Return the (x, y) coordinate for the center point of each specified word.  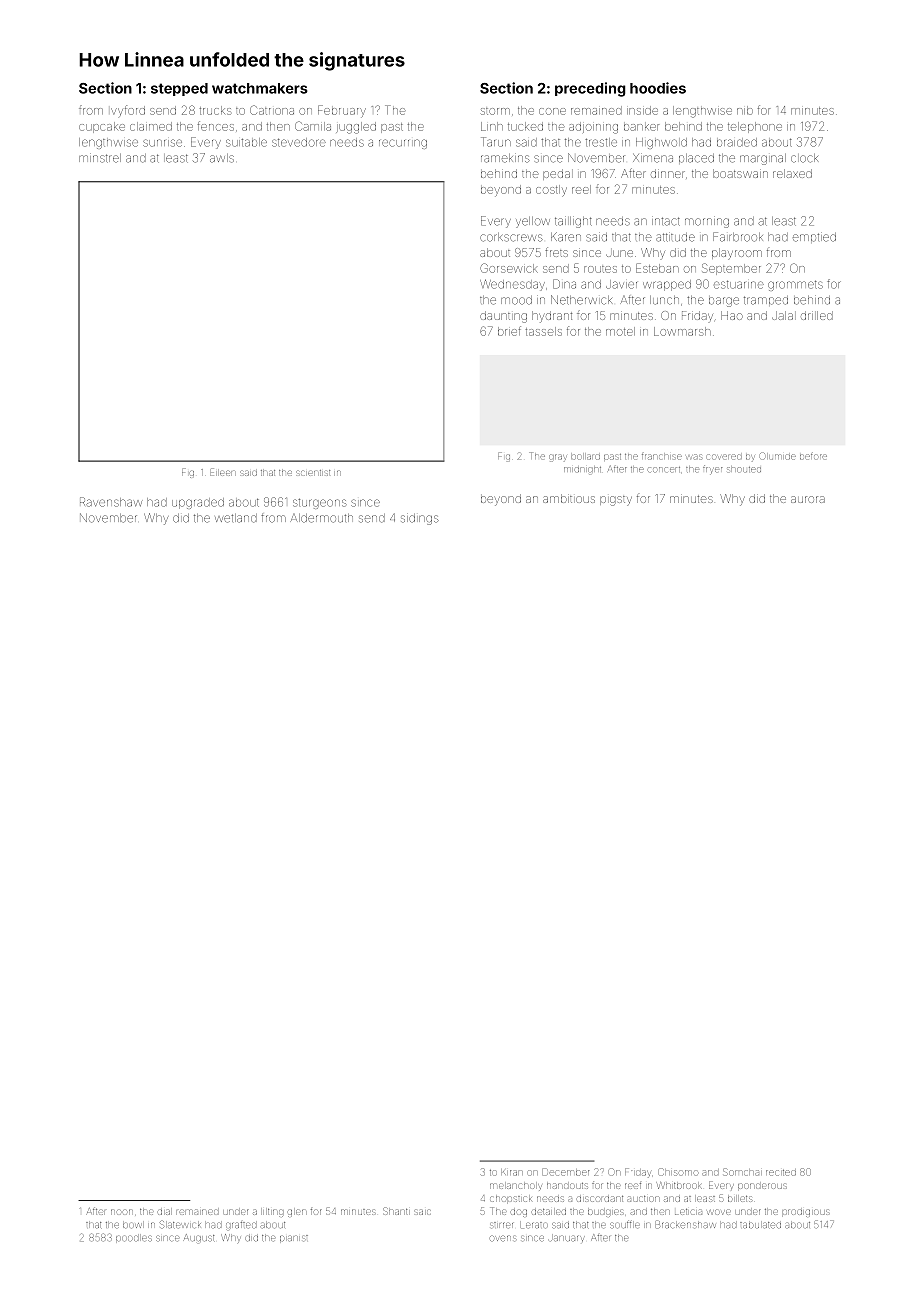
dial (164, 1212)
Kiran (512, 1173)
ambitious (569, 498)
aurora (808, 499)
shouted (744, 469)
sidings (420, 519)
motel (620, 331)
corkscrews (511, 237)
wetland (236, 518)
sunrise (162, 143)
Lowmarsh (682, 331)
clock (804, 158)
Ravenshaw (111, 502)
